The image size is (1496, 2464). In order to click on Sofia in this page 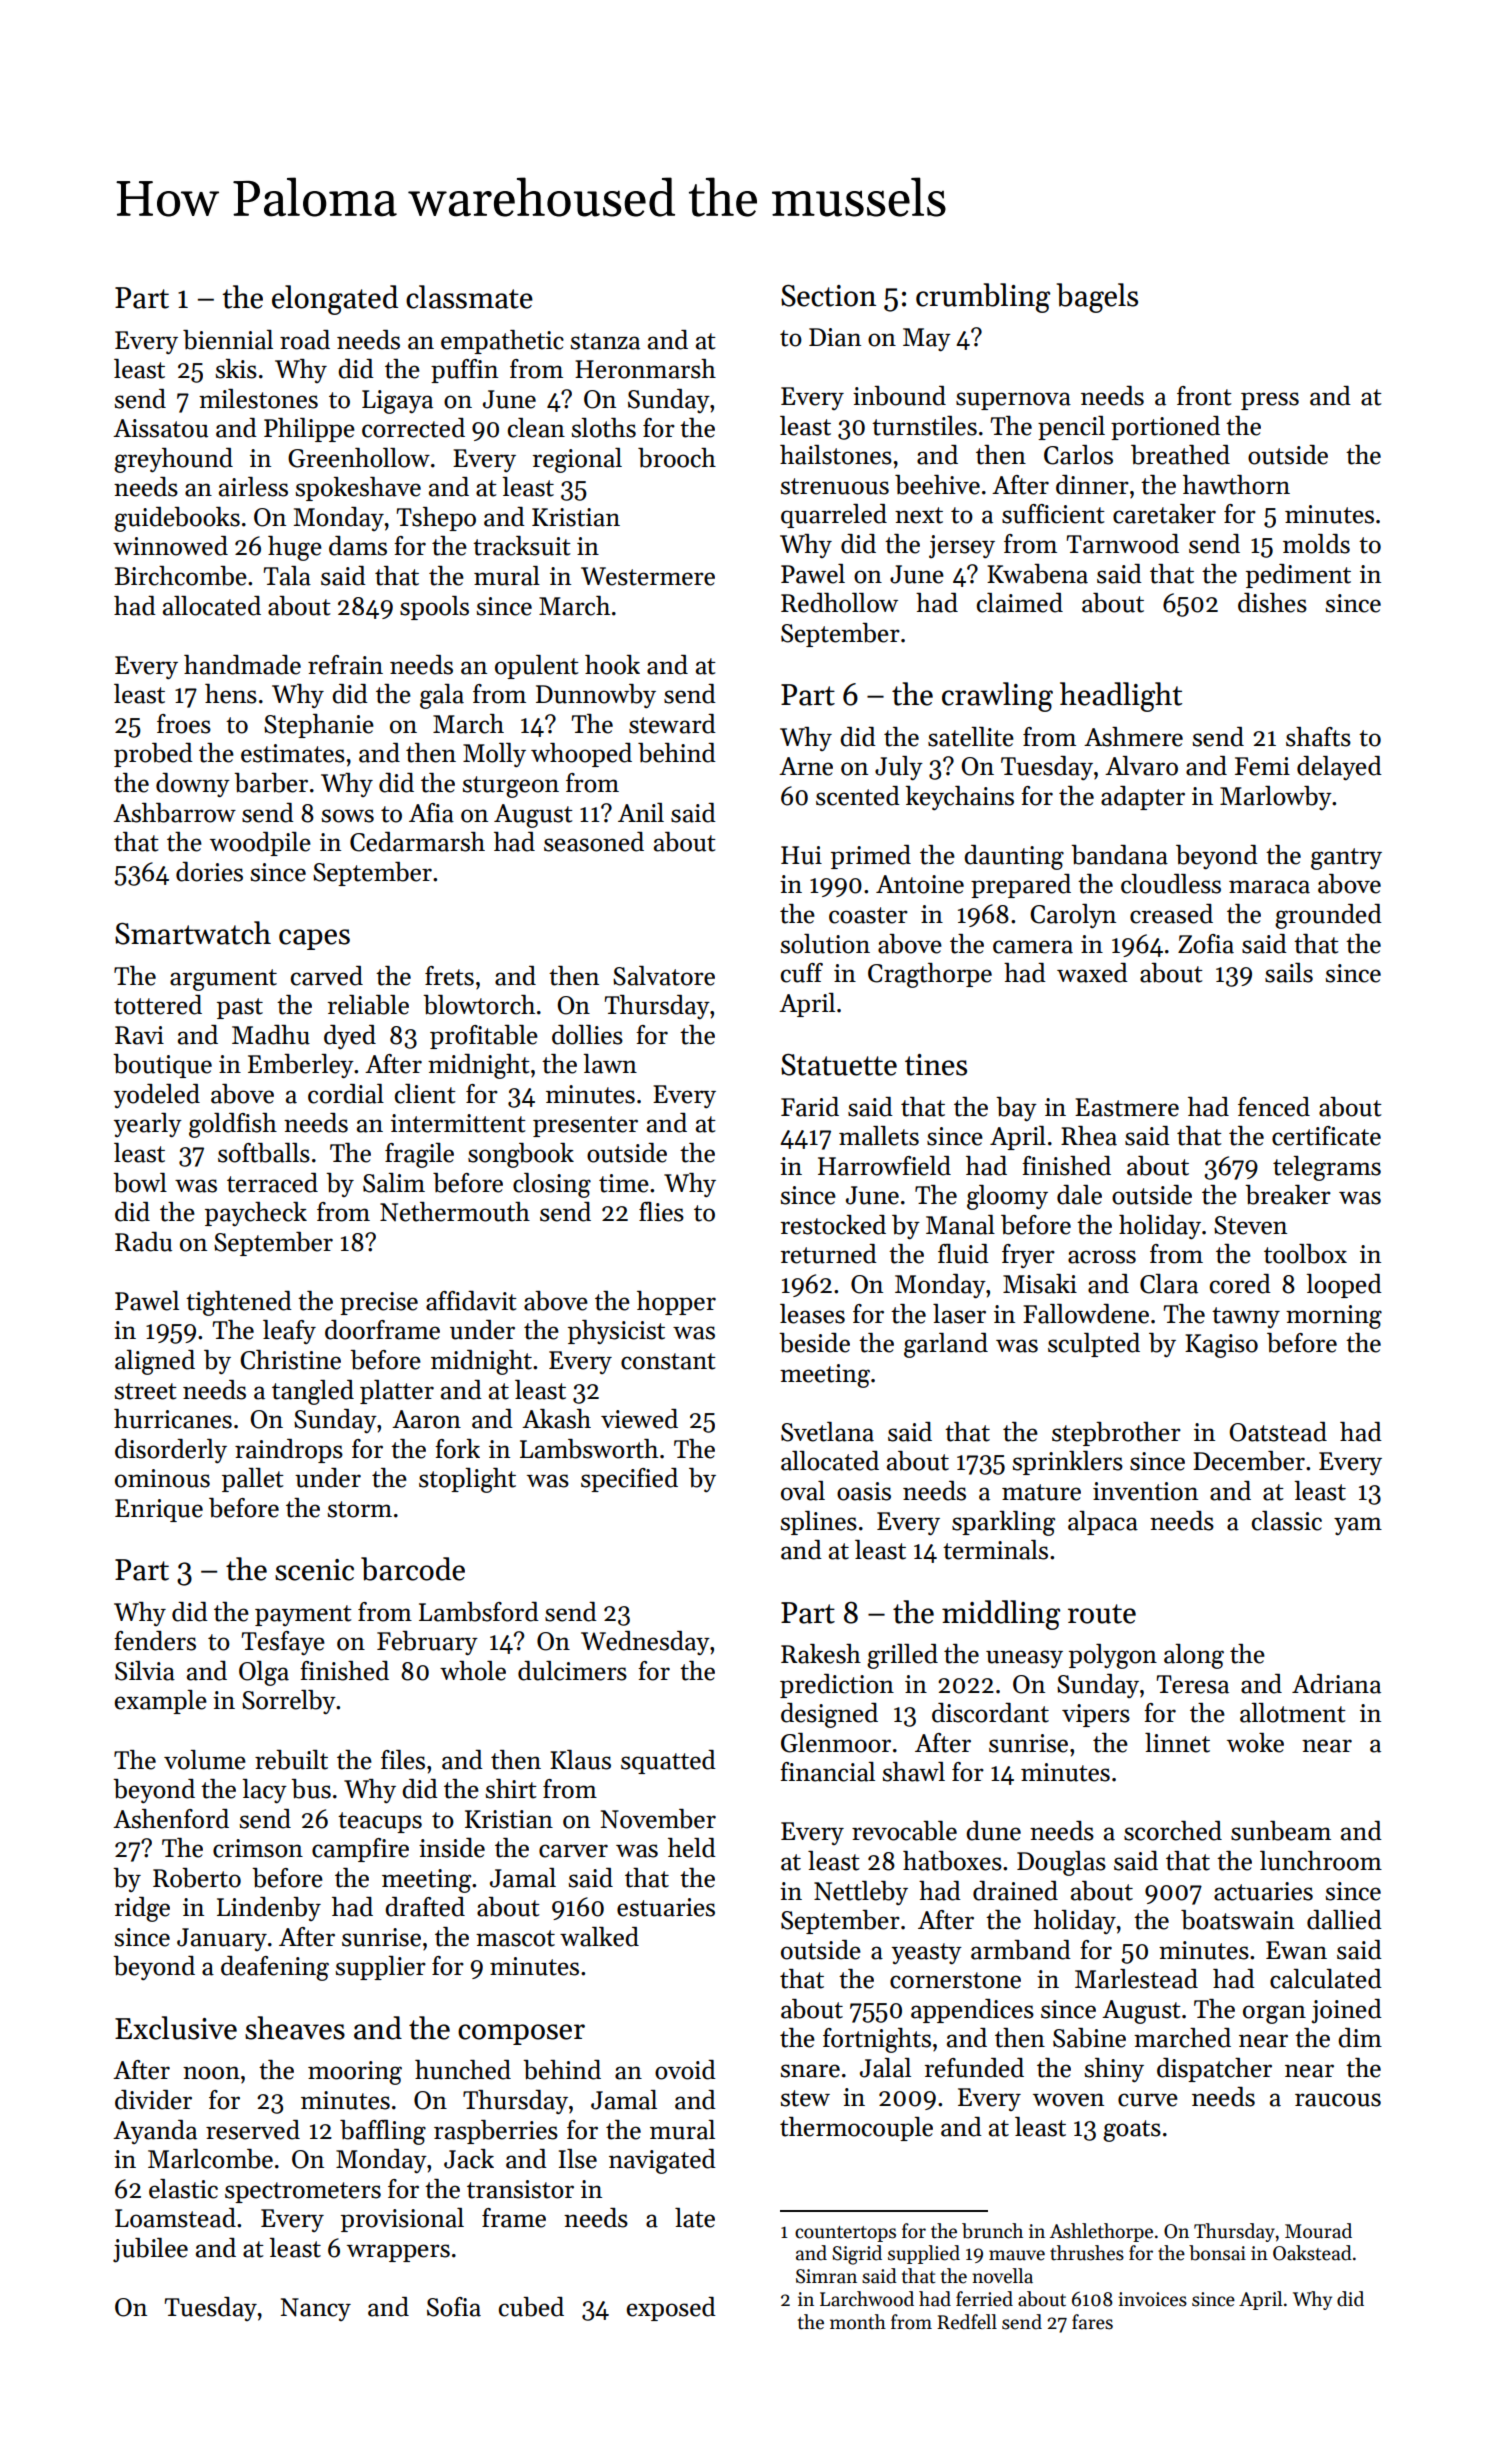, I will do `click(454, 2307)`.
